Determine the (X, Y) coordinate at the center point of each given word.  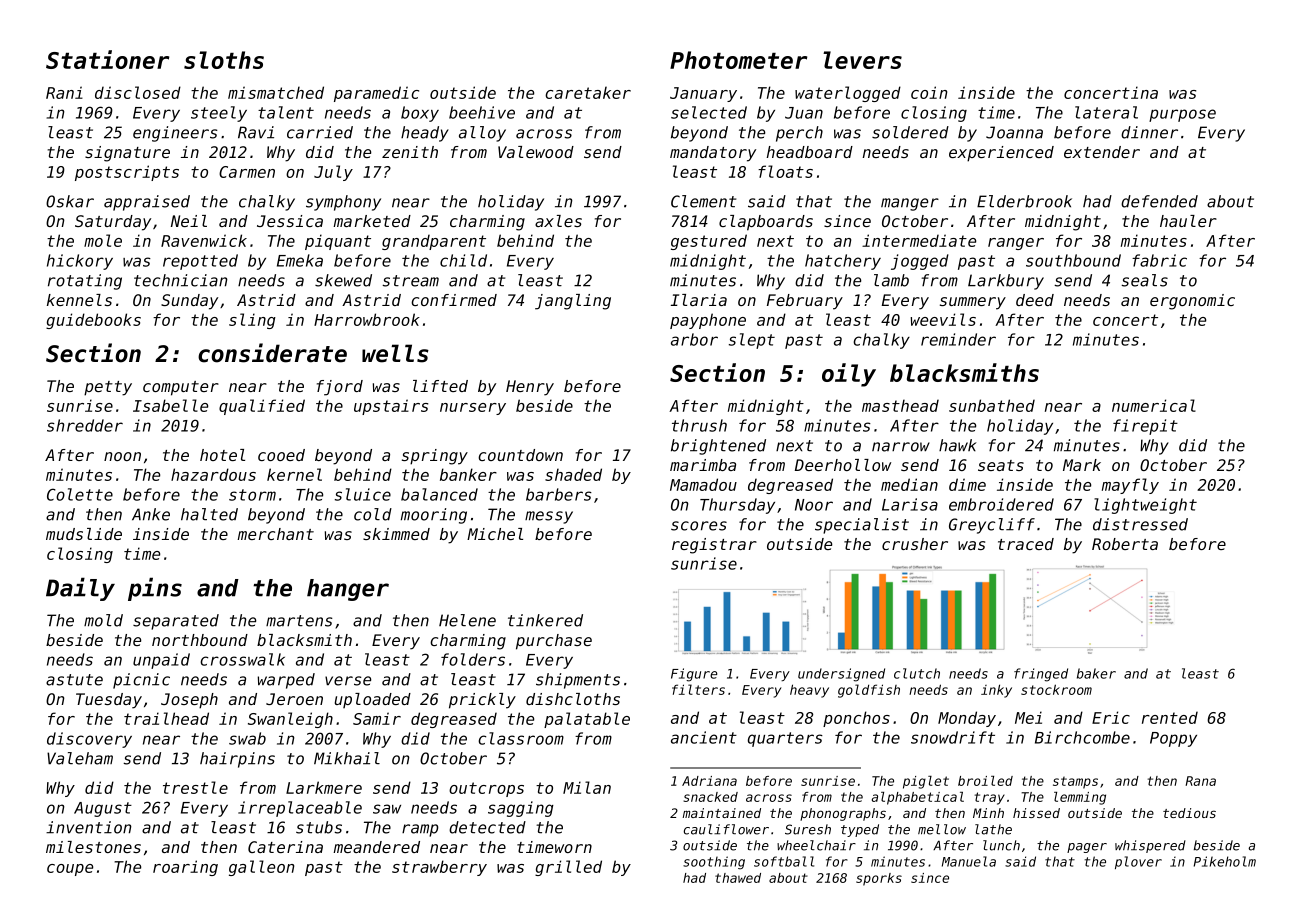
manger (910, 204)
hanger (348, 590)
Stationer (107, 59)
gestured (709, 242)
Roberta (1125, 544)
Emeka (300, 260)
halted (209, 514)
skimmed (396, 534)
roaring (185, 868)
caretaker (588, 92)
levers (862, 60)
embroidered (1001, 504)
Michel (495, 534)
